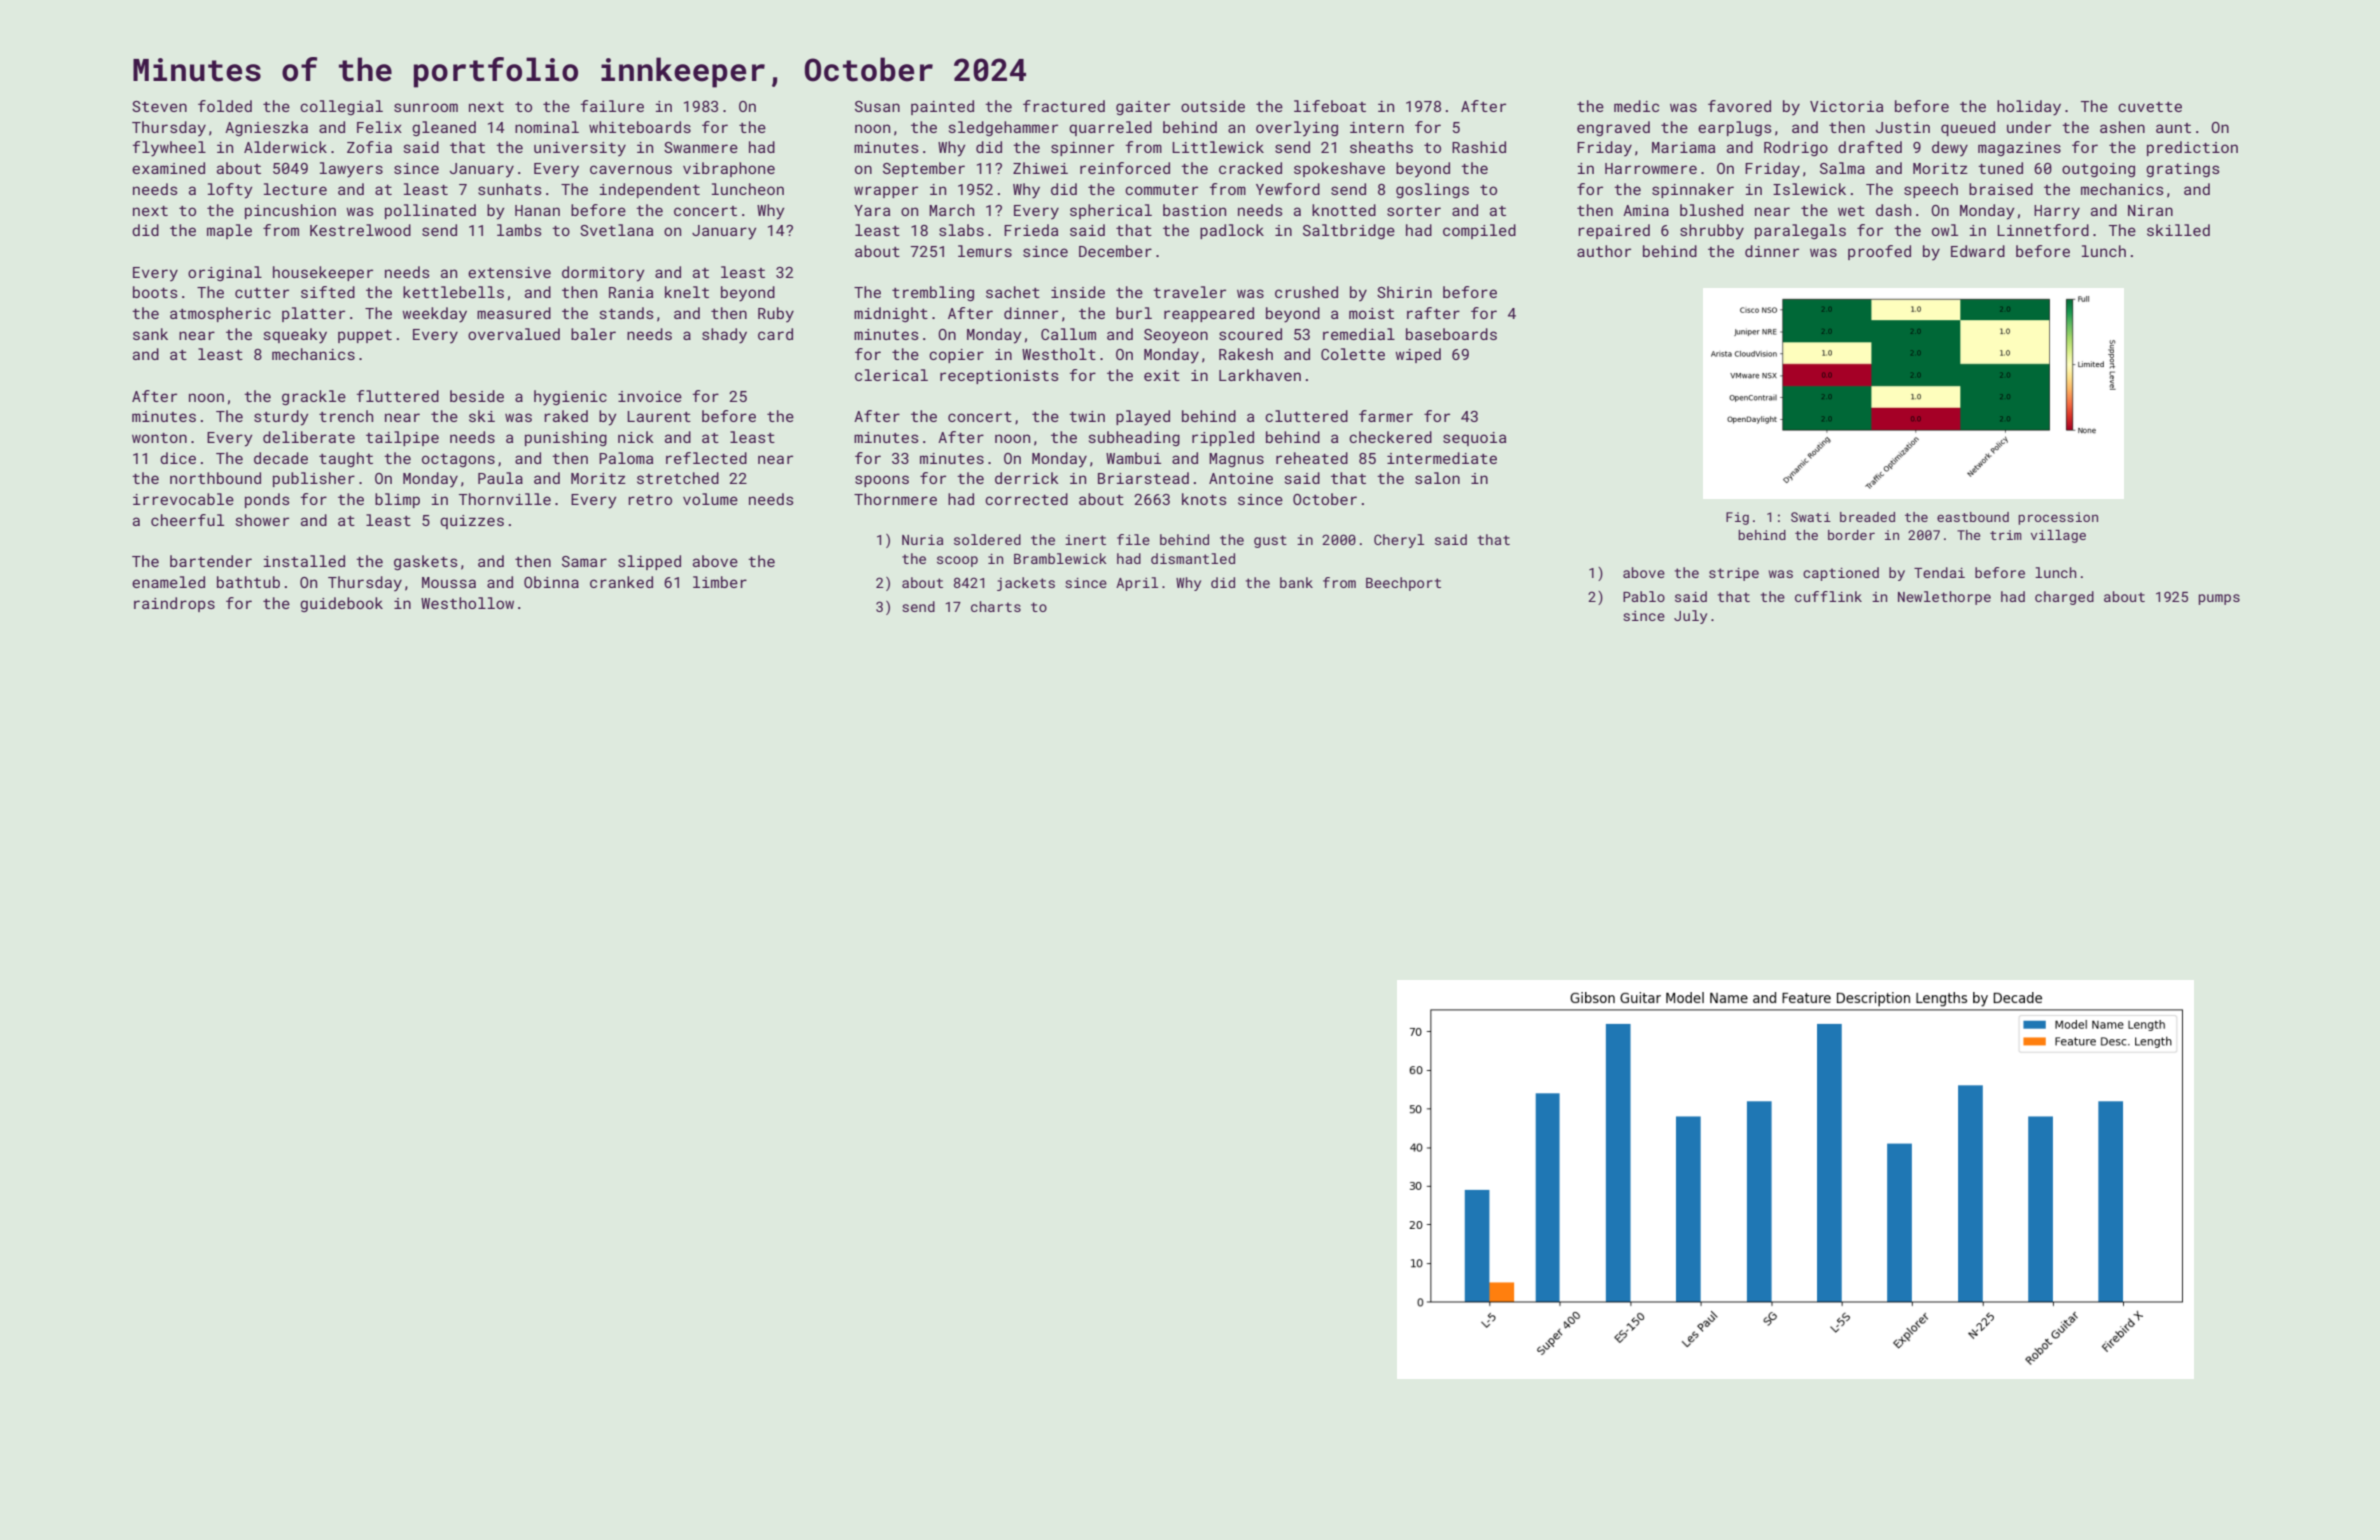 The height and width of the page is (1540, 2380). What do you see at coordinates (1846, 106) in the page?
I see `Victoria` at bounding box center [1846, 106].
